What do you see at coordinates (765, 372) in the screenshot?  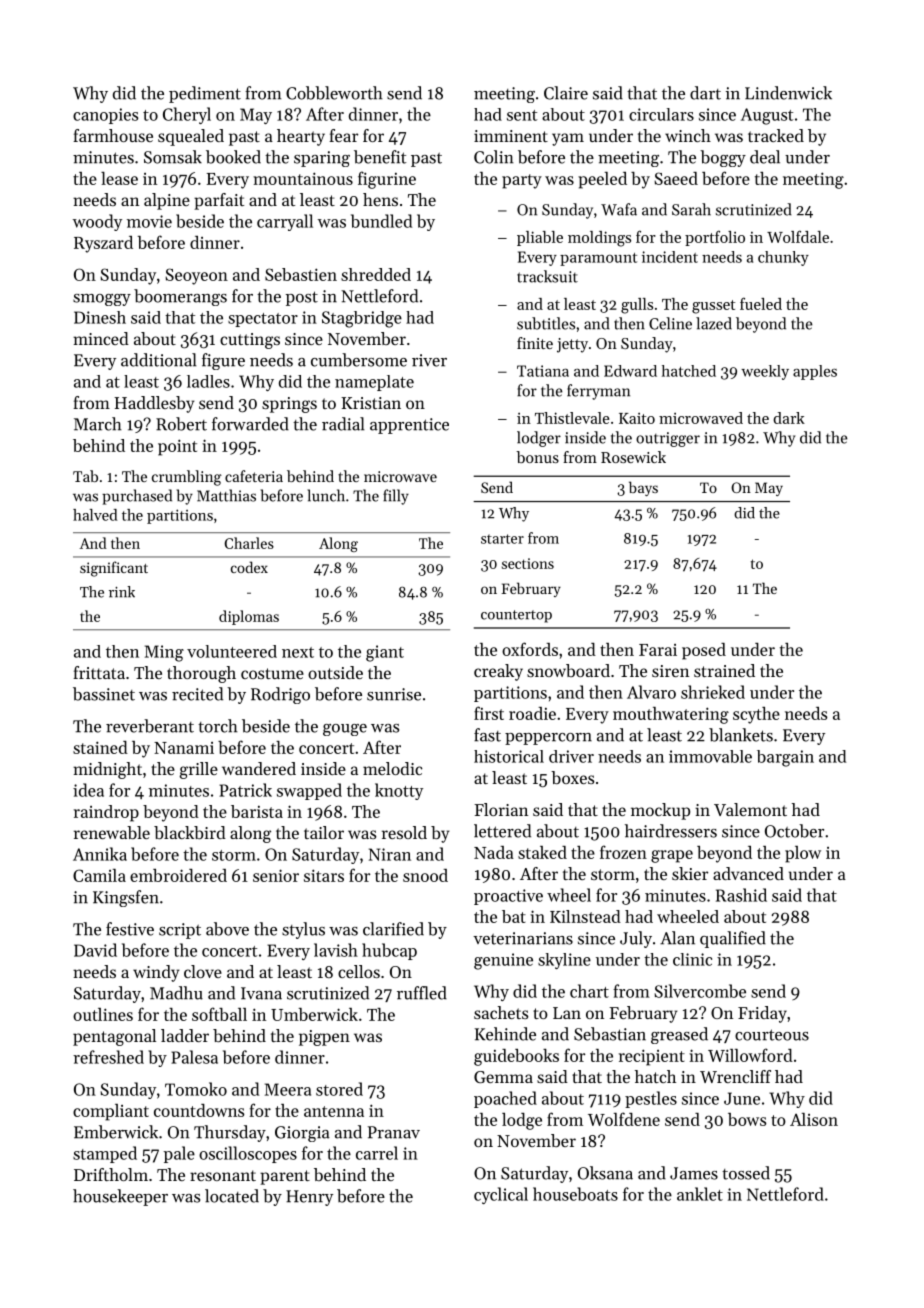 I see `weekly` at bounding box center [765, 372].
